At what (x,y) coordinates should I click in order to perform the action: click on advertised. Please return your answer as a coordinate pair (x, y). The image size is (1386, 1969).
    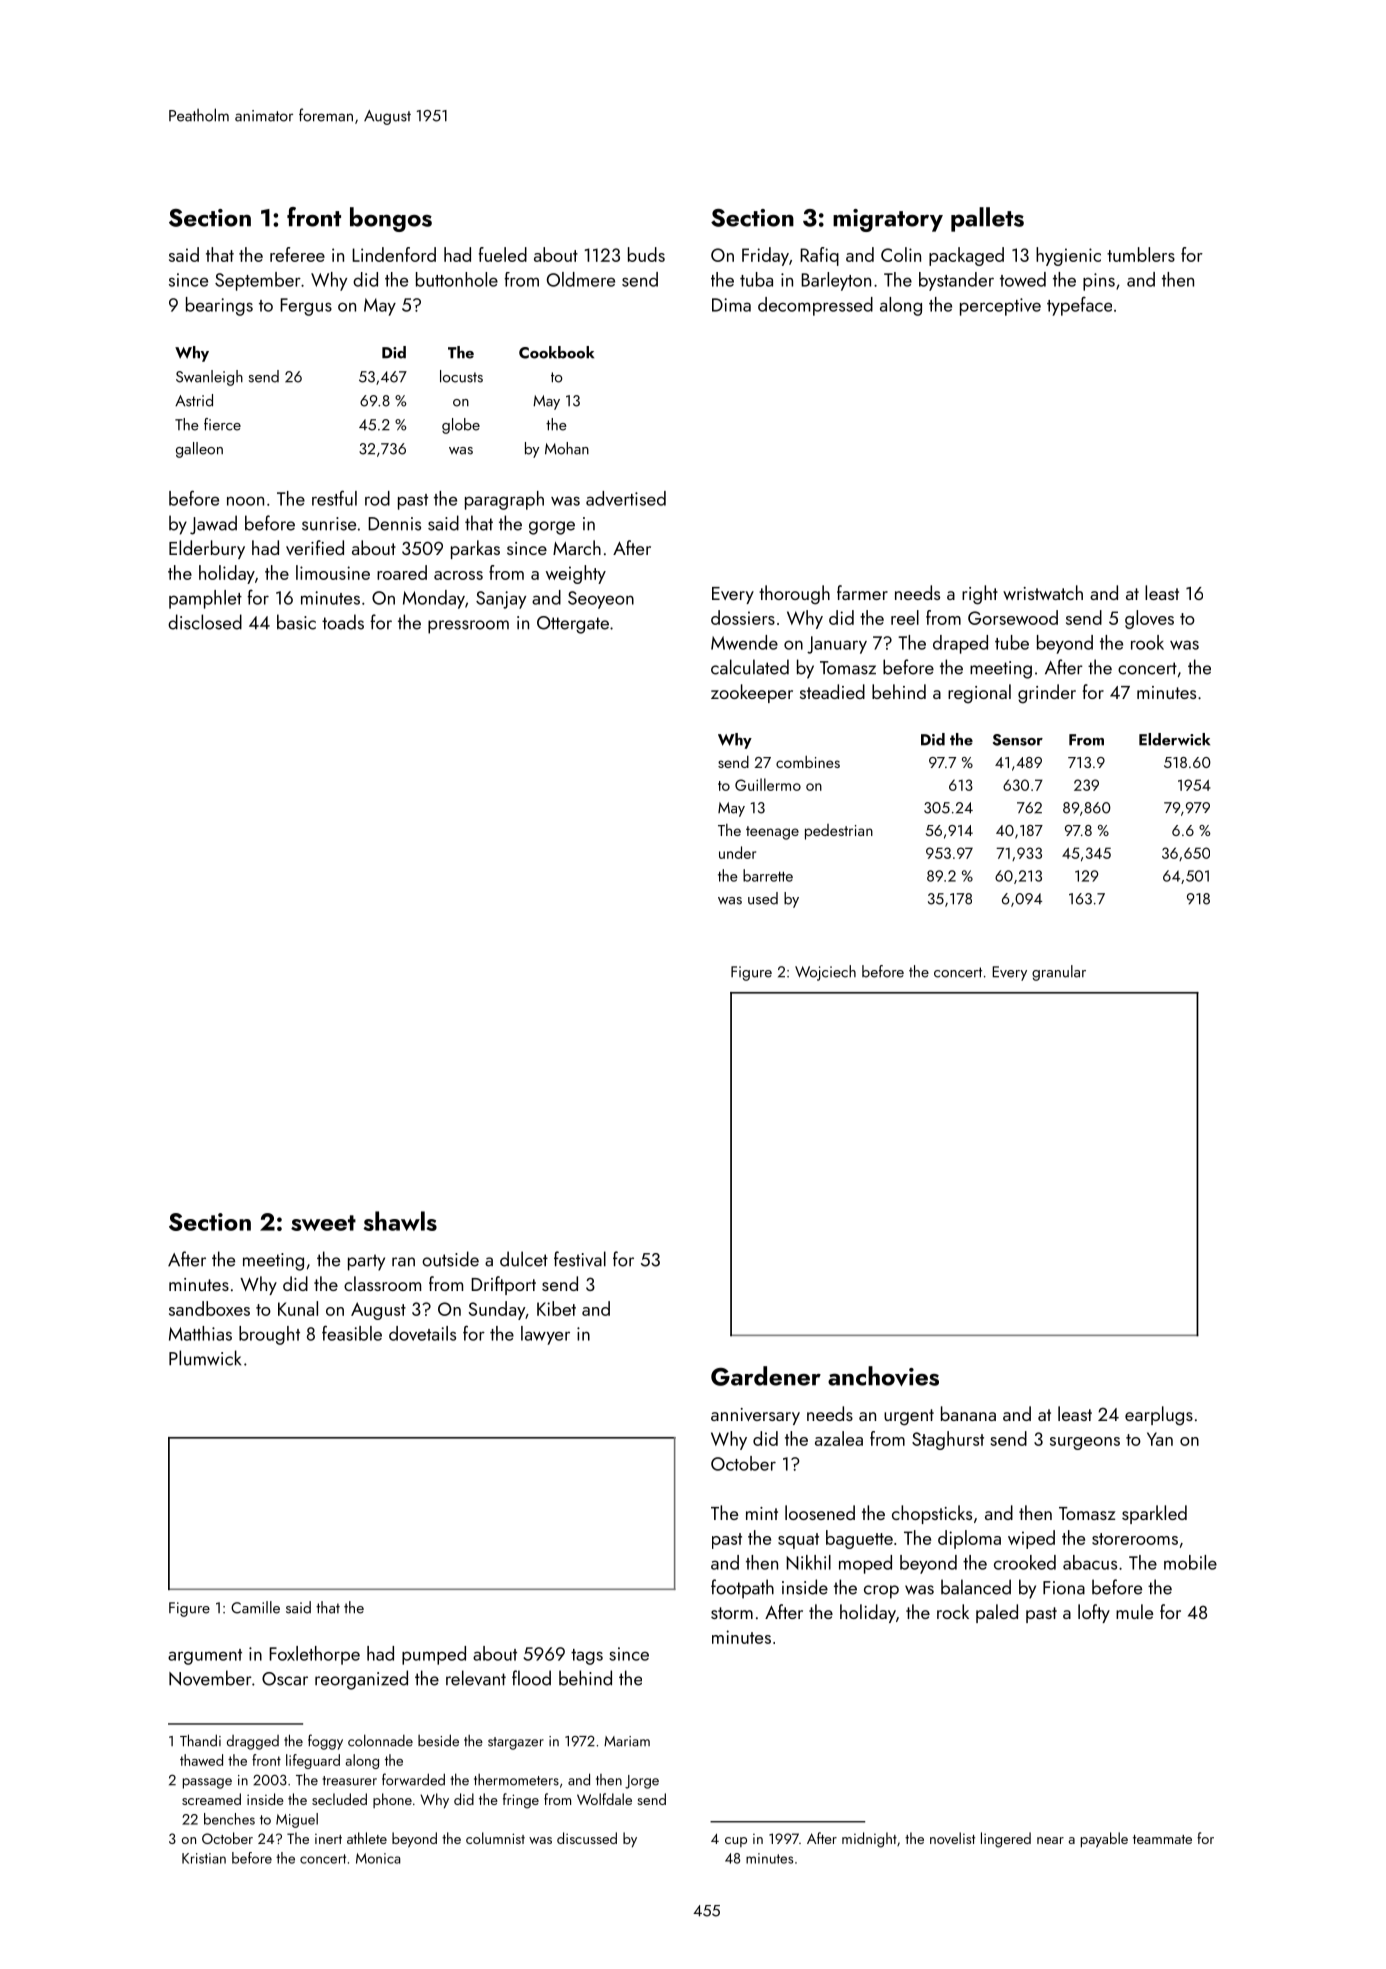
    Looking at the image, I should click on (626, 498).
